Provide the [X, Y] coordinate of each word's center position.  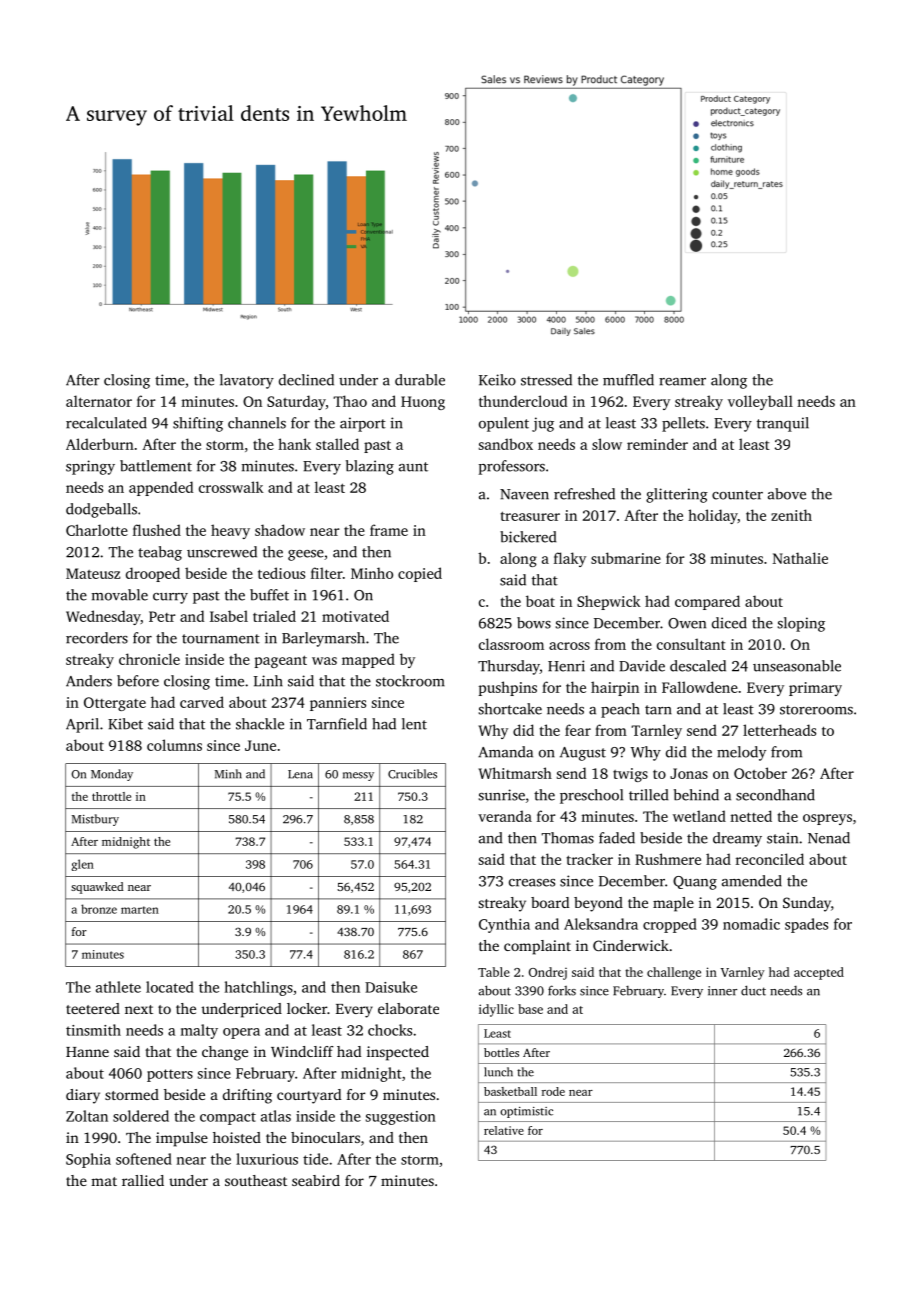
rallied [143, 1180]
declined [306, 380]
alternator [99, 401]
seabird [316, 1180]
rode [553, 1091]
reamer [682, 382]
